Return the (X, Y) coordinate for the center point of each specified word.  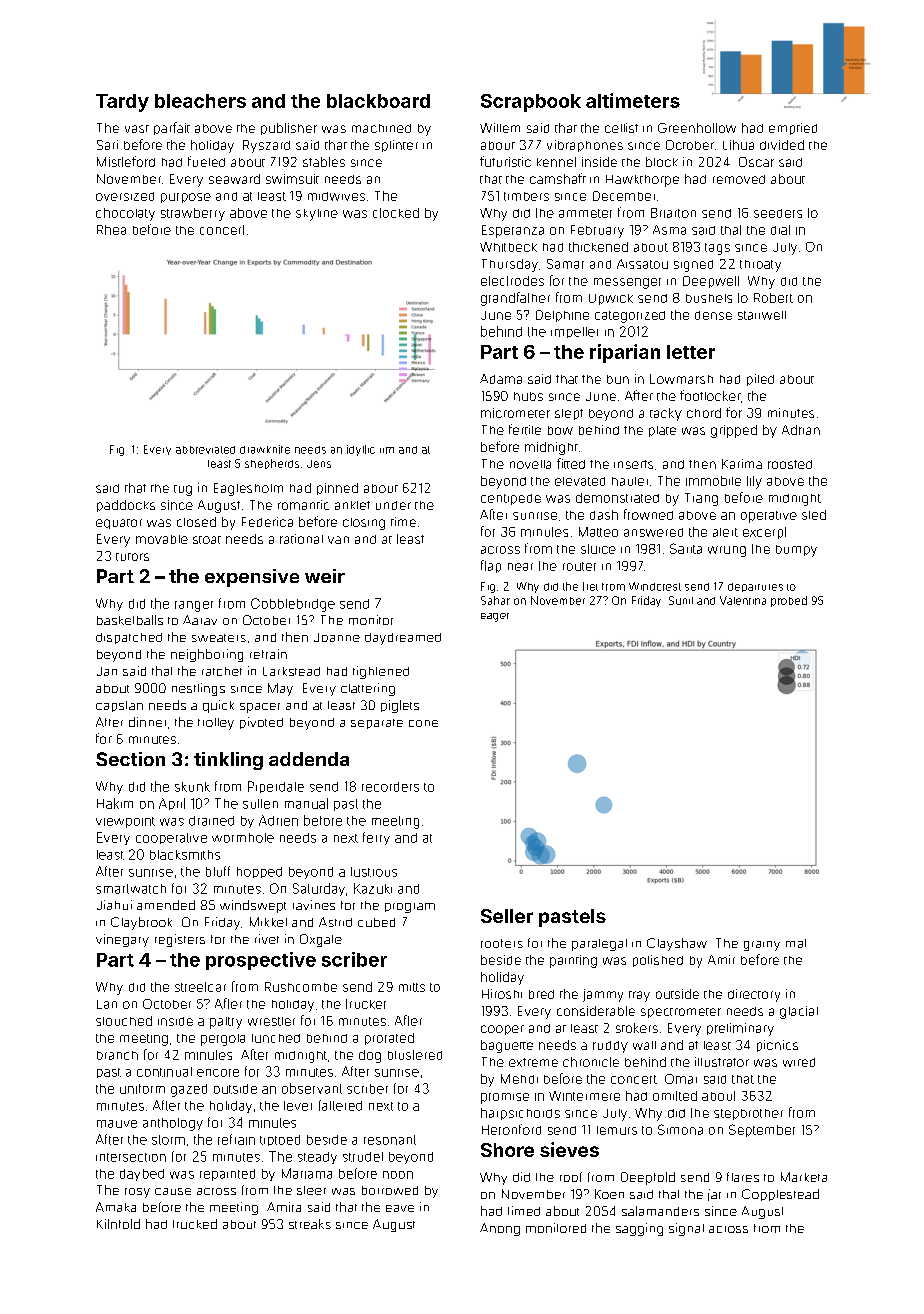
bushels (709, 298)
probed (789, 601)
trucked (195, 1224)
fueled (206, 161)
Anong (500, 1229)
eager (495, 617)
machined (381, 128)
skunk (192, 787)
